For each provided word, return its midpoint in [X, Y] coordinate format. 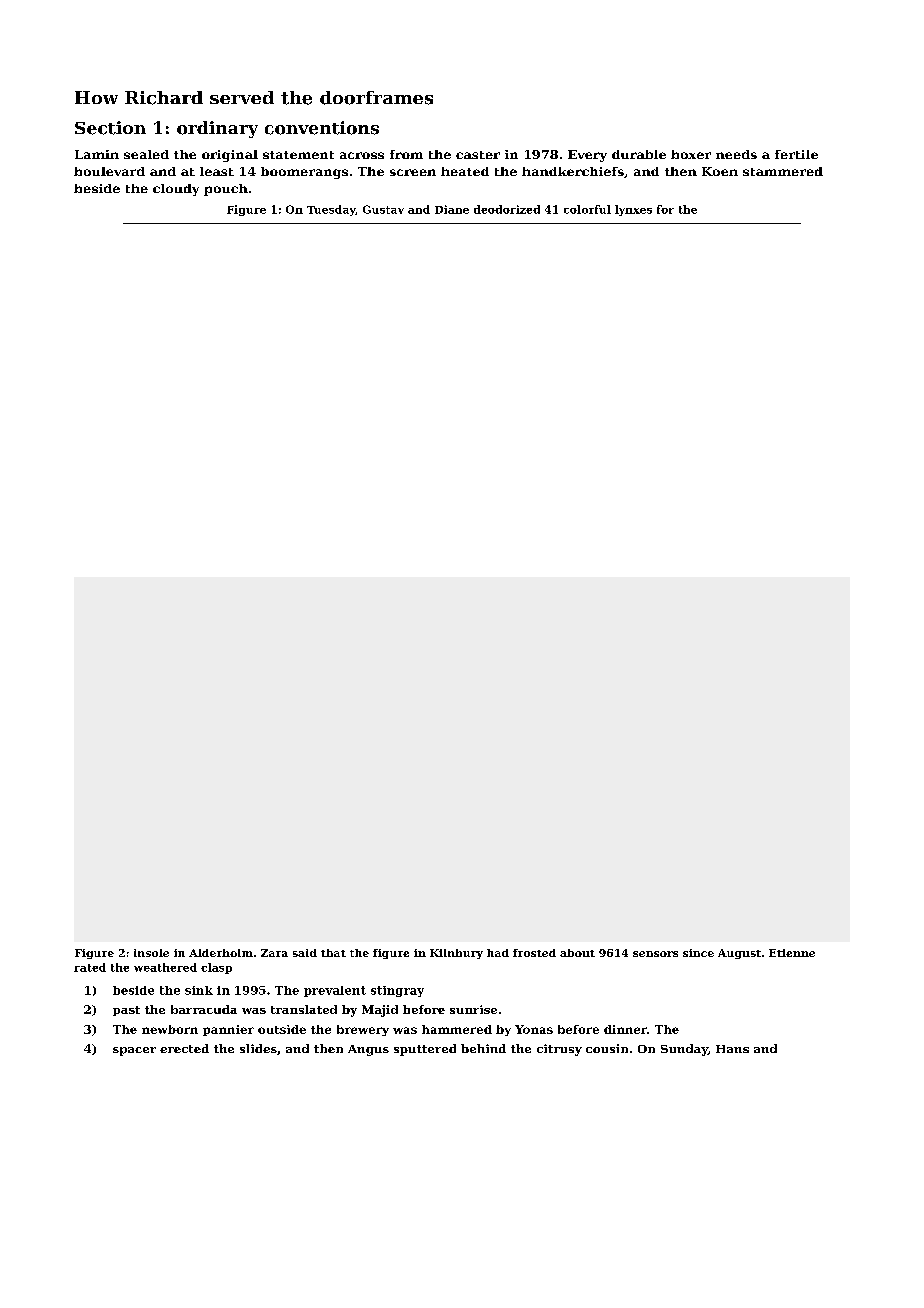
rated [90, 967]
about [577, 953]
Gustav [383, 209]
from [406, 154]
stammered [783, 171]
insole [151, 953]
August [739, 954]
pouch [226, 190]
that [333, 953]
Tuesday [331, 210]
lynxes [633, 210]
